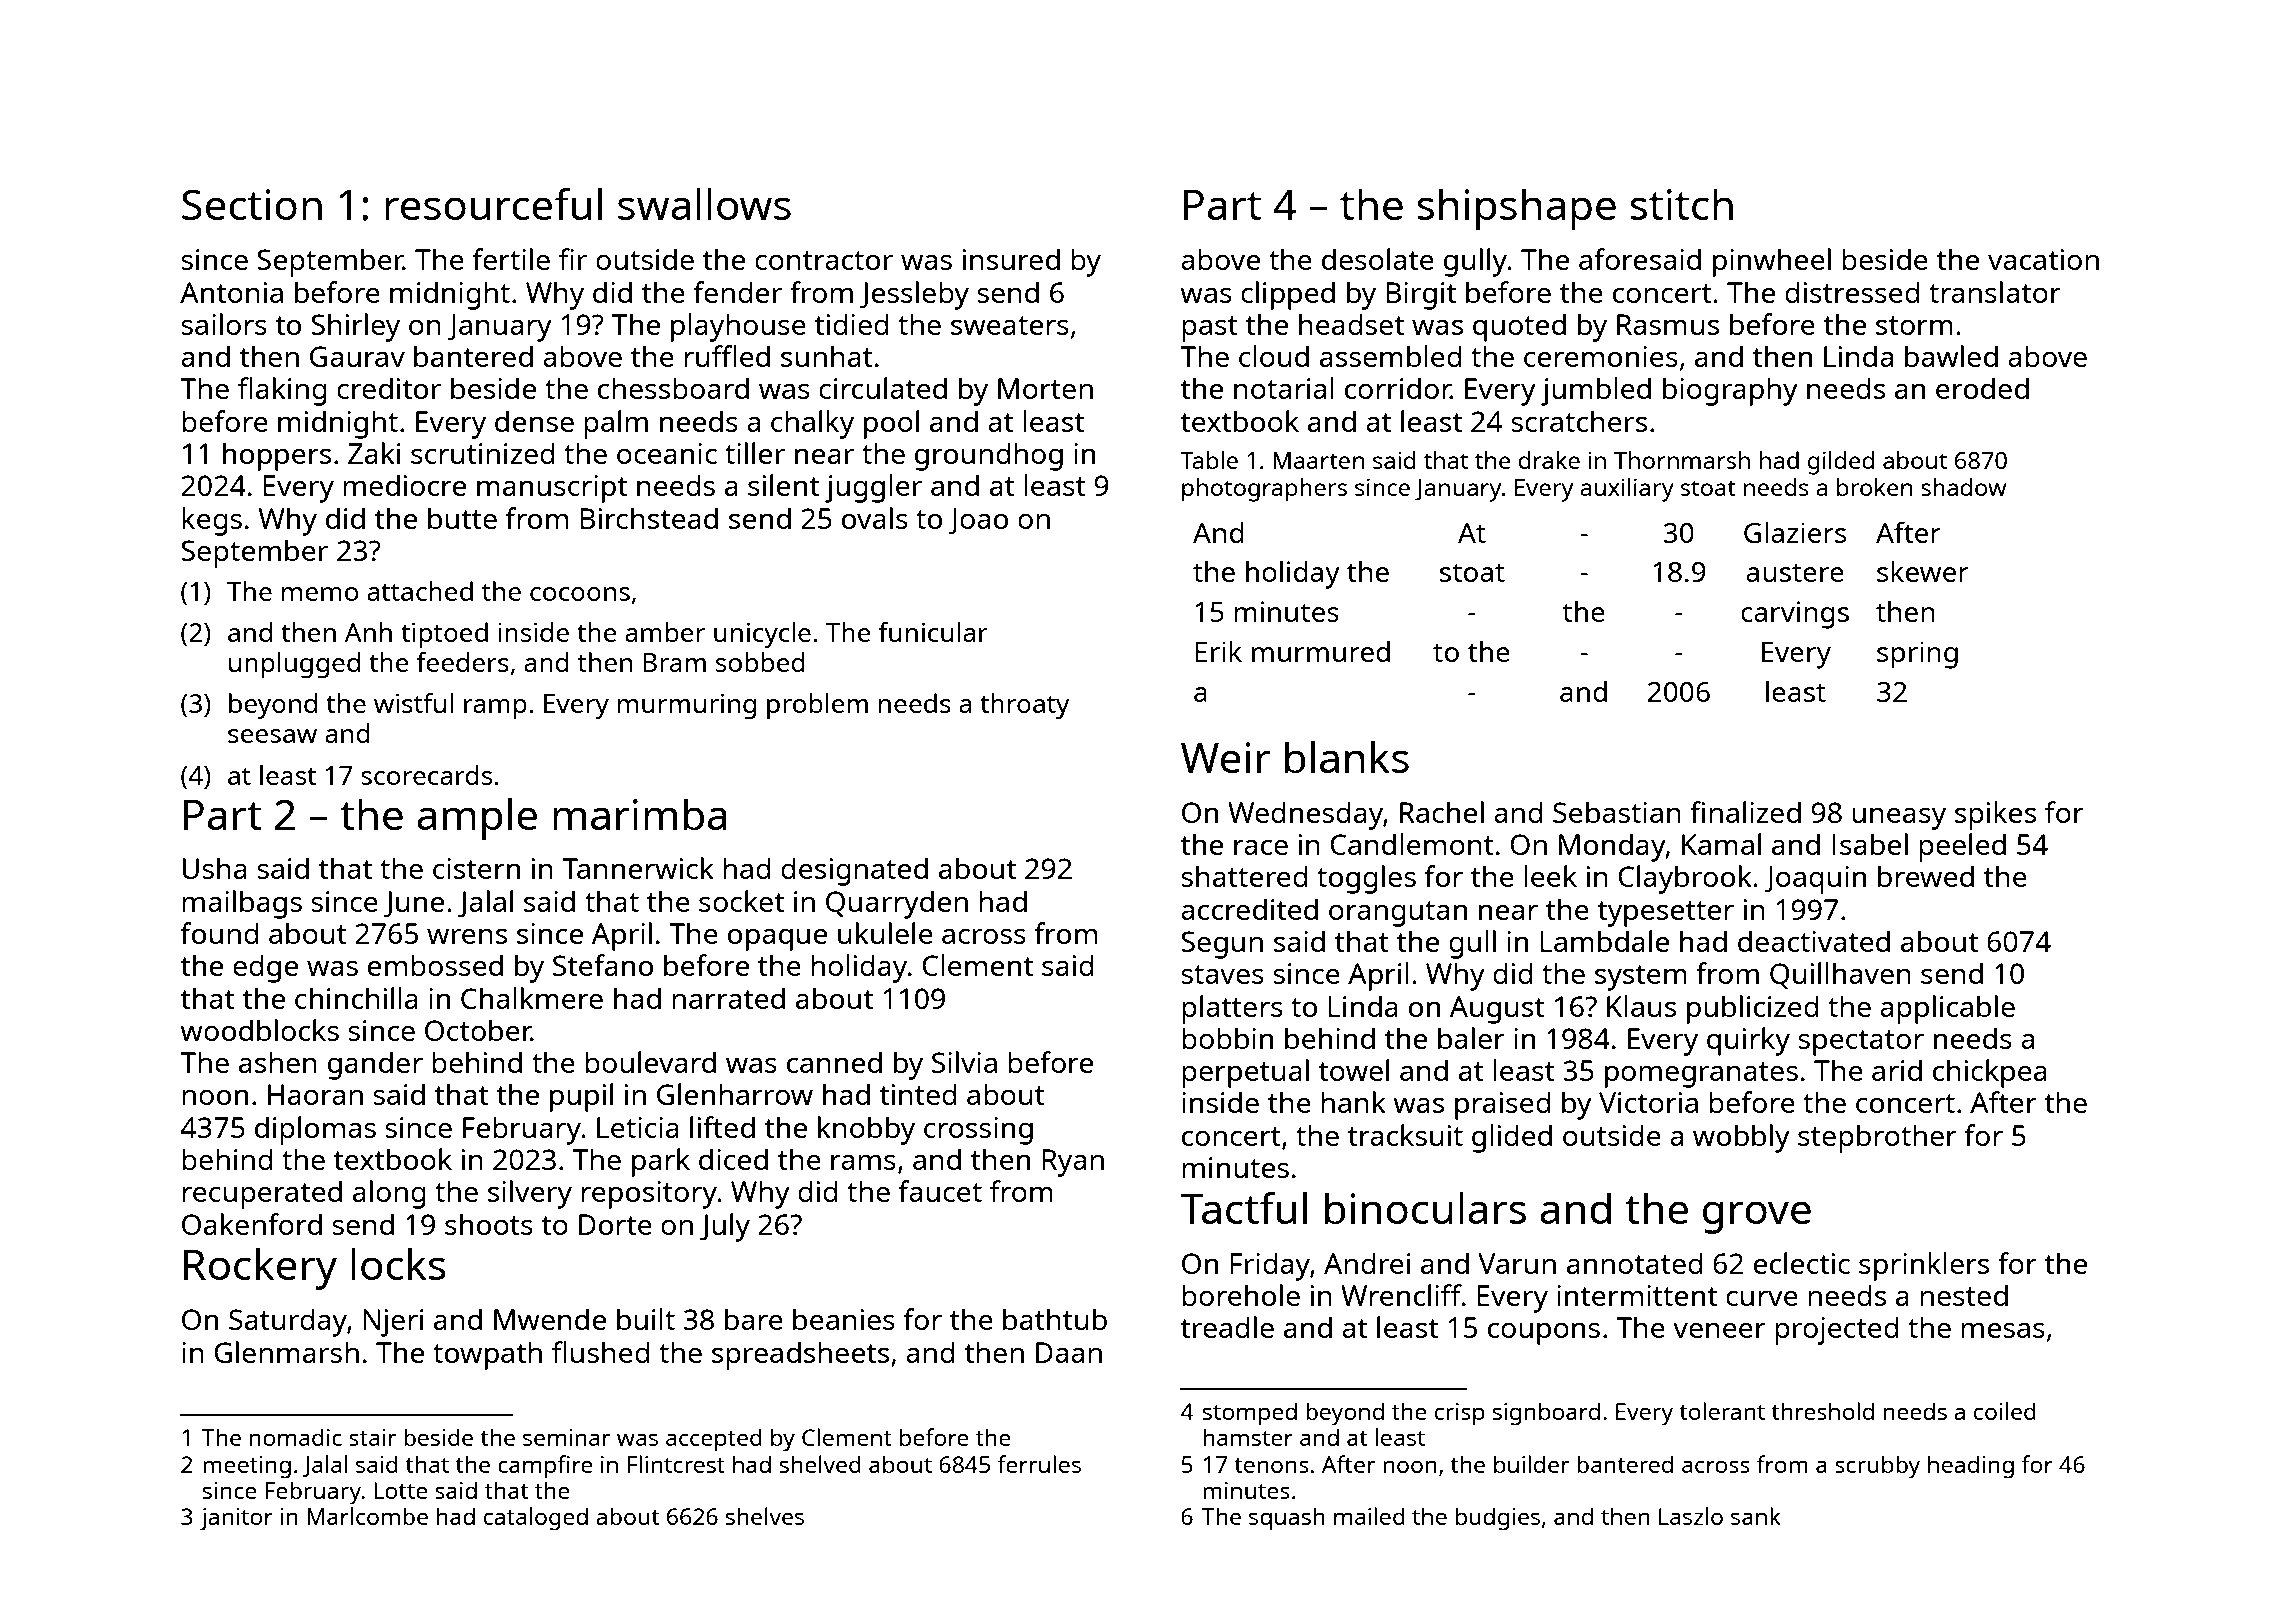 The width and height of the screenshot is (2292, 1620). I want to click on shipshape, so click(1516, 209).
